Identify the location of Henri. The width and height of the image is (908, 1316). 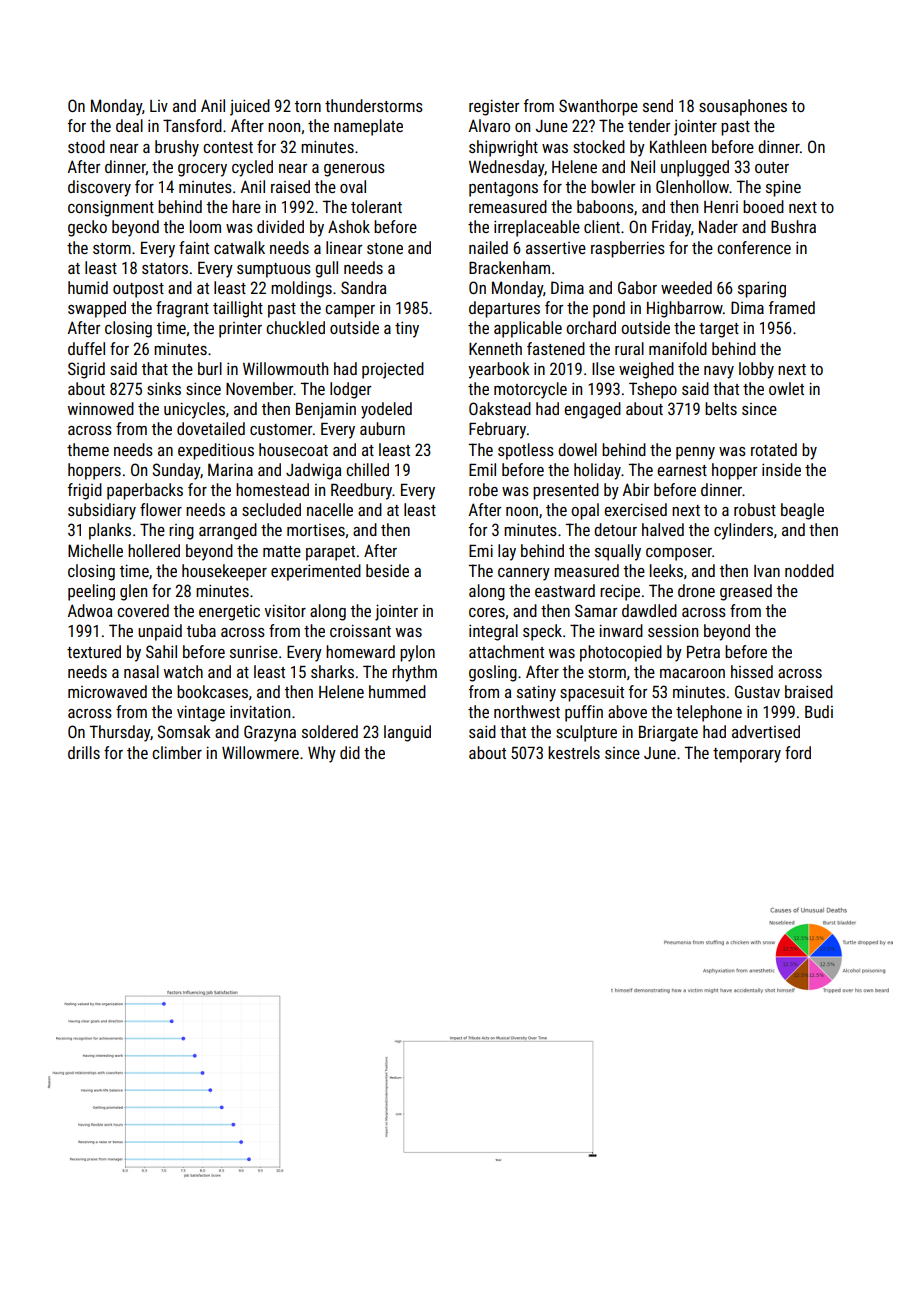
(721, 207).
